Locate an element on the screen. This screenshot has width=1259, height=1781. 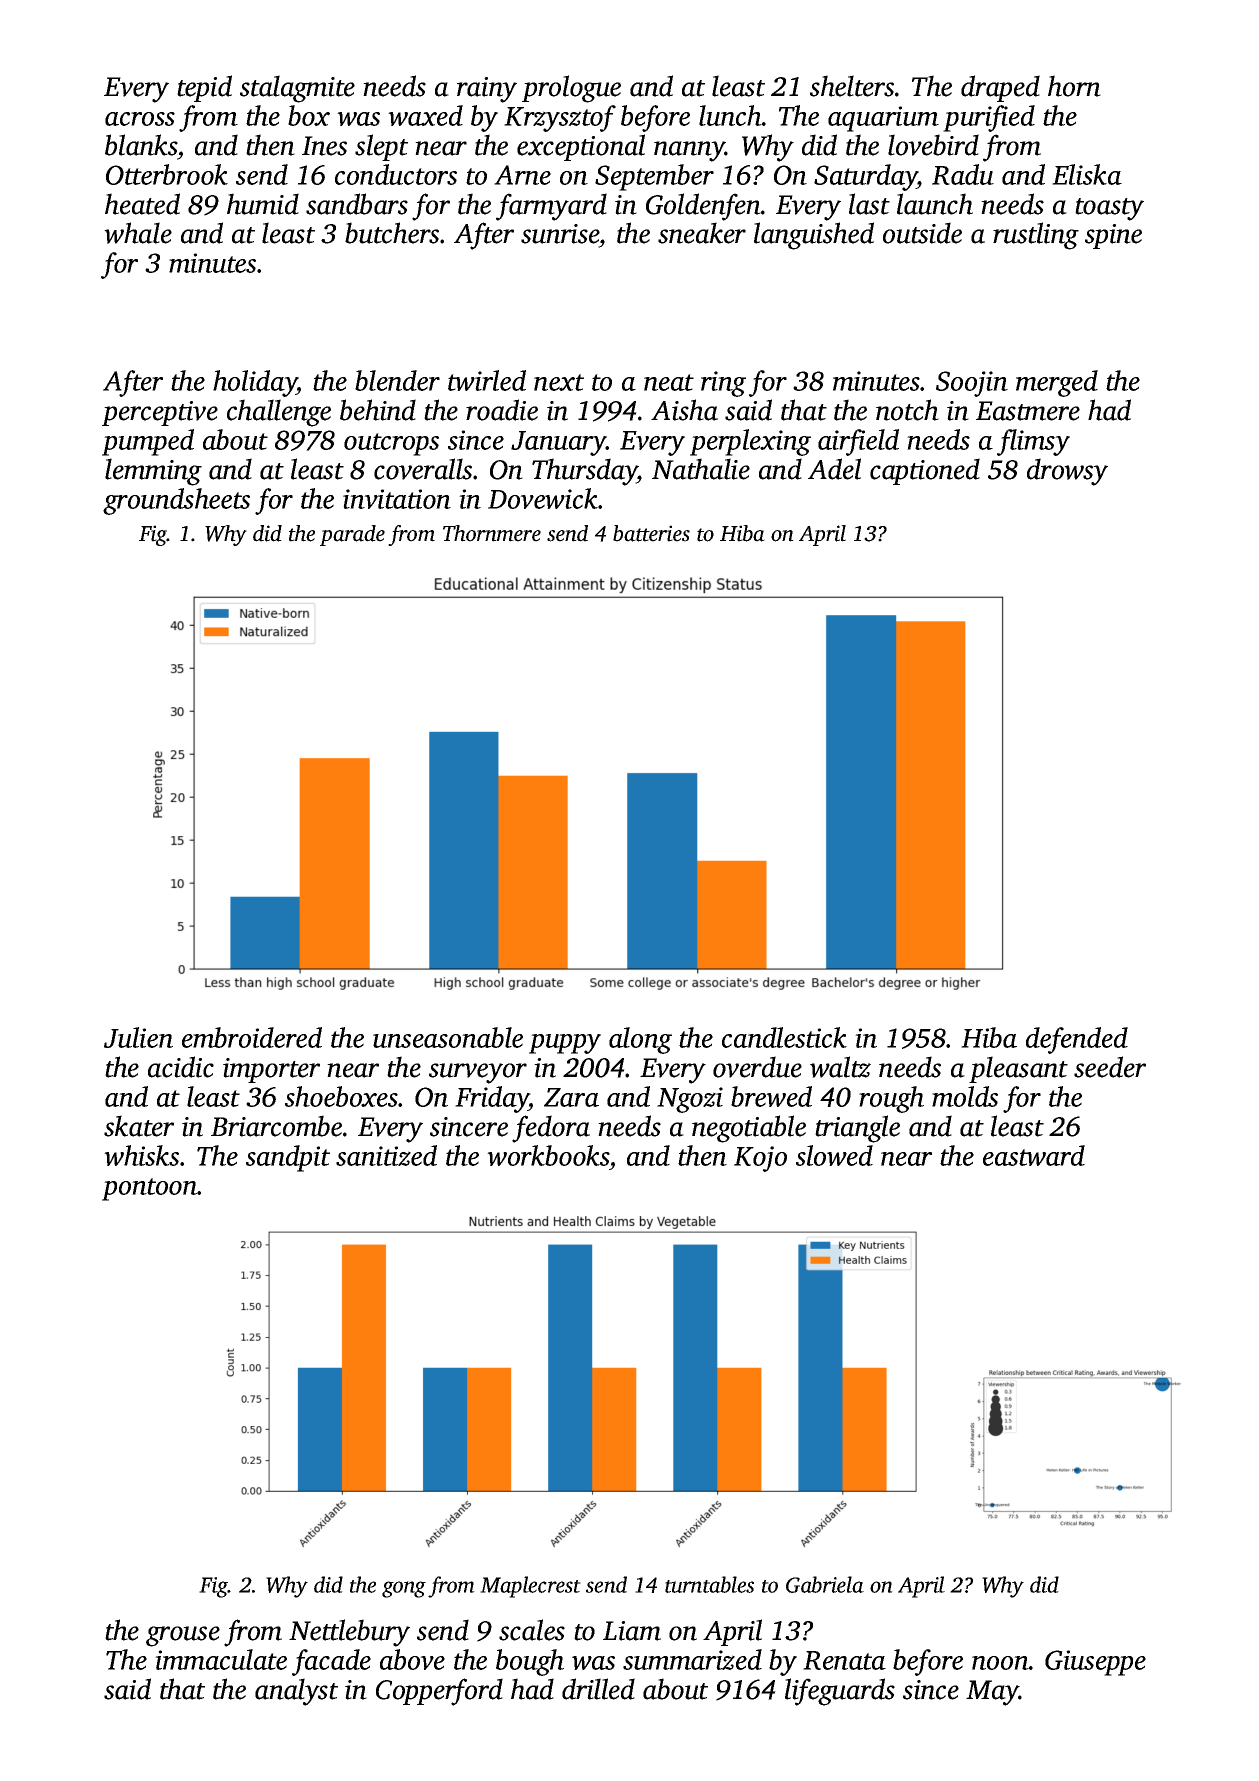
waltz is located at coordinates (840, 1067).
